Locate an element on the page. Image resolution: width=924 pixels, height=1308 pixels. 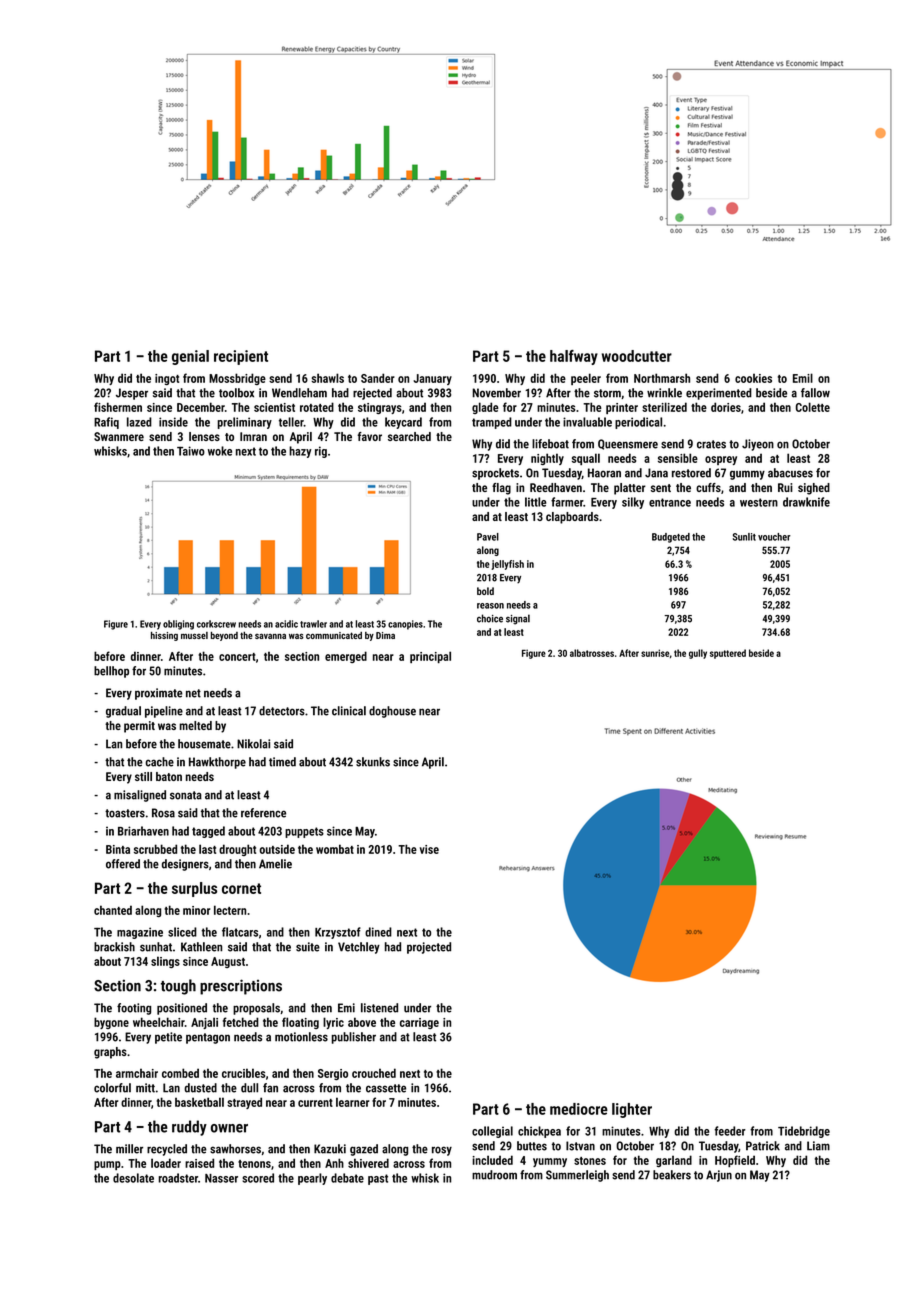
Tidebridge is located at coordinates (804, 1132).
